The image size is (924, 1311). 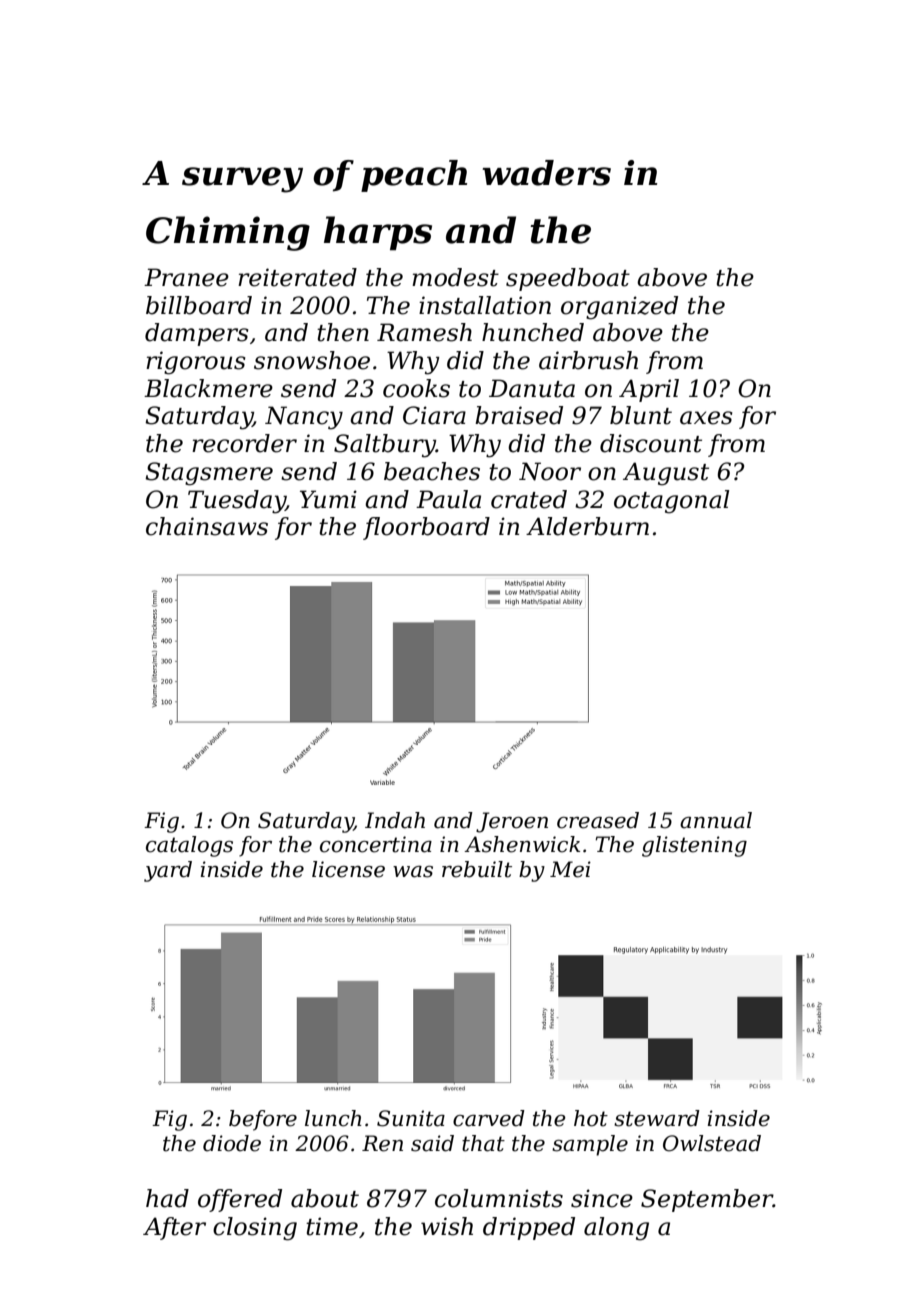 I want to click on Chiming, so click(x=228, y=233).
